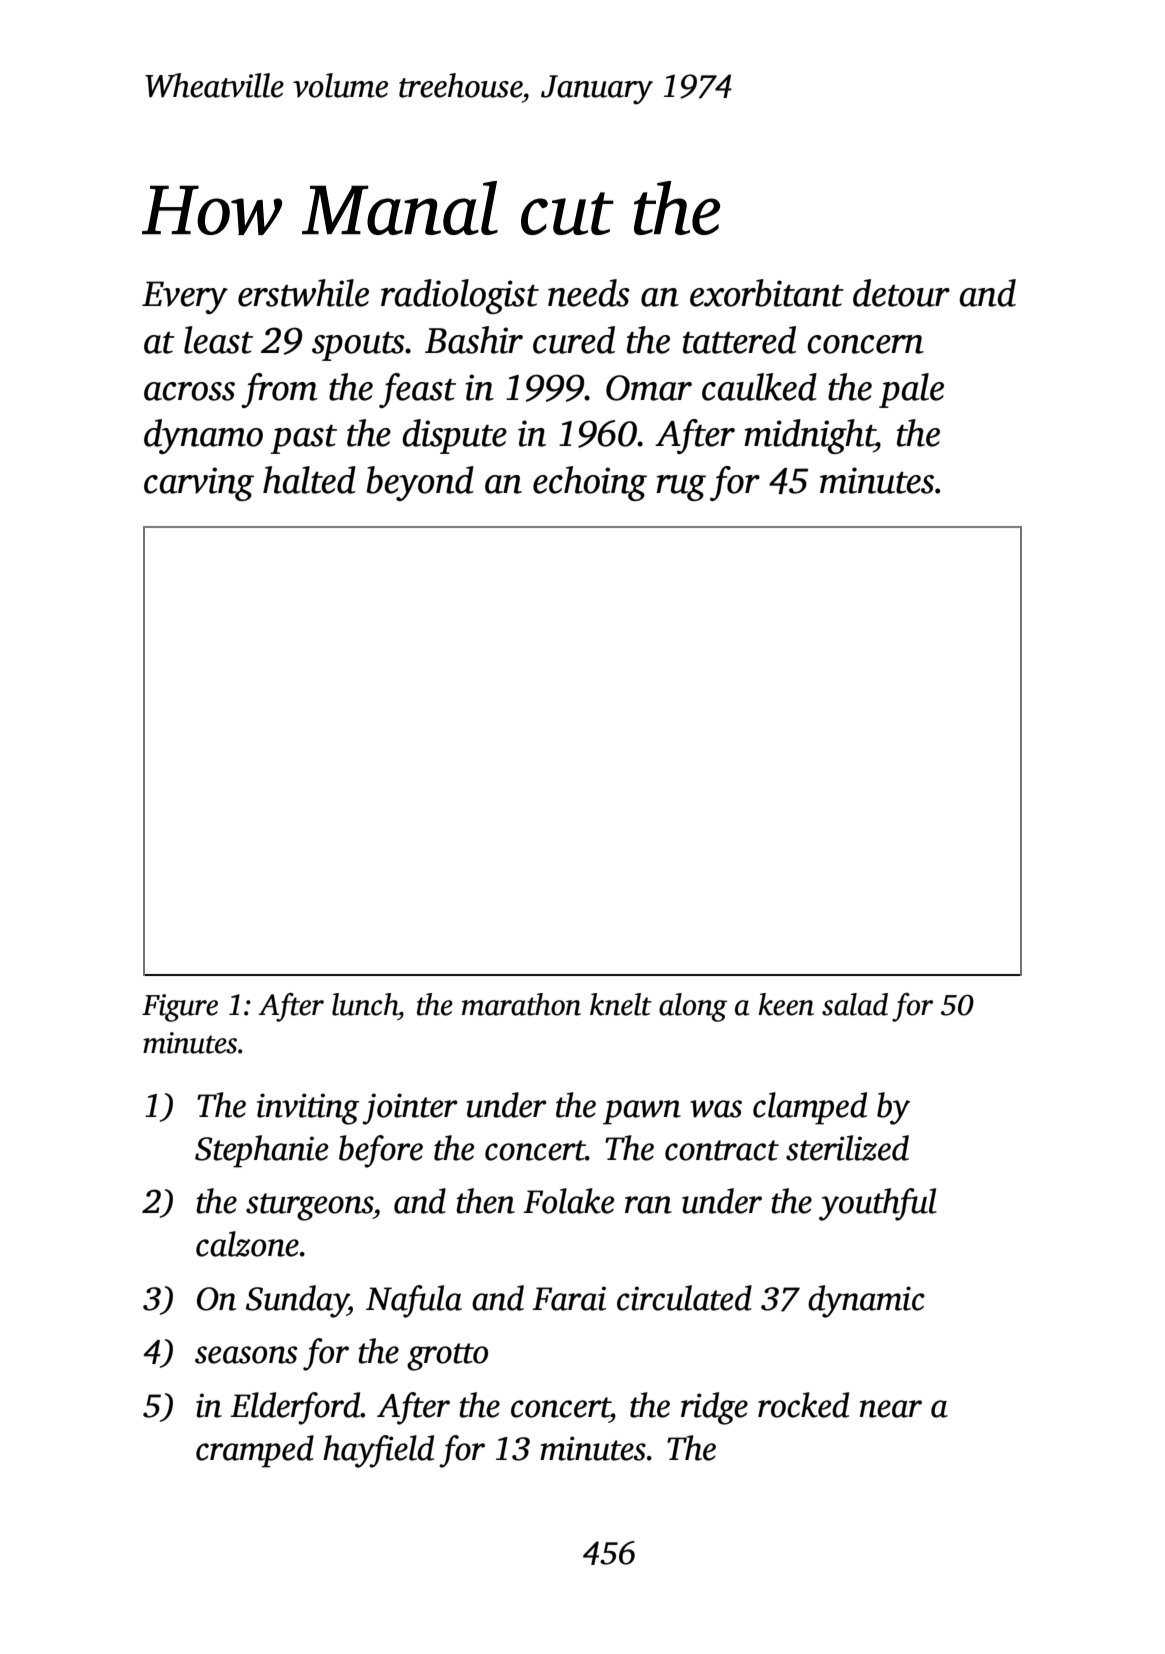 The image size is (1165, 1654). Describe the element at coordinates (378, 1451) in the screenshot. I see `hayfield` at that location.
